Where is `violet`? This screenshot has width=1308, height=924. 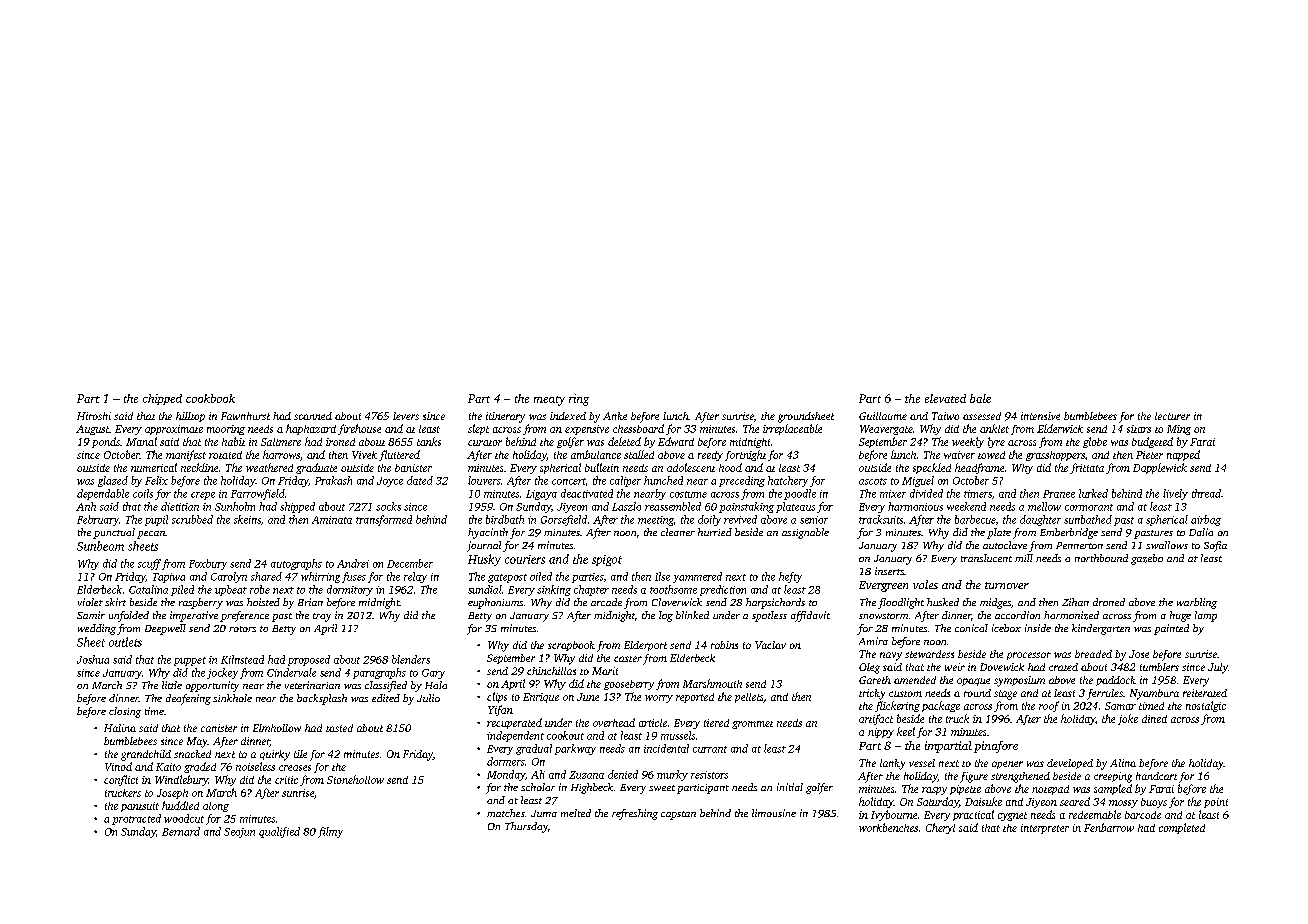 violet is located at coordinates (90, 602).
